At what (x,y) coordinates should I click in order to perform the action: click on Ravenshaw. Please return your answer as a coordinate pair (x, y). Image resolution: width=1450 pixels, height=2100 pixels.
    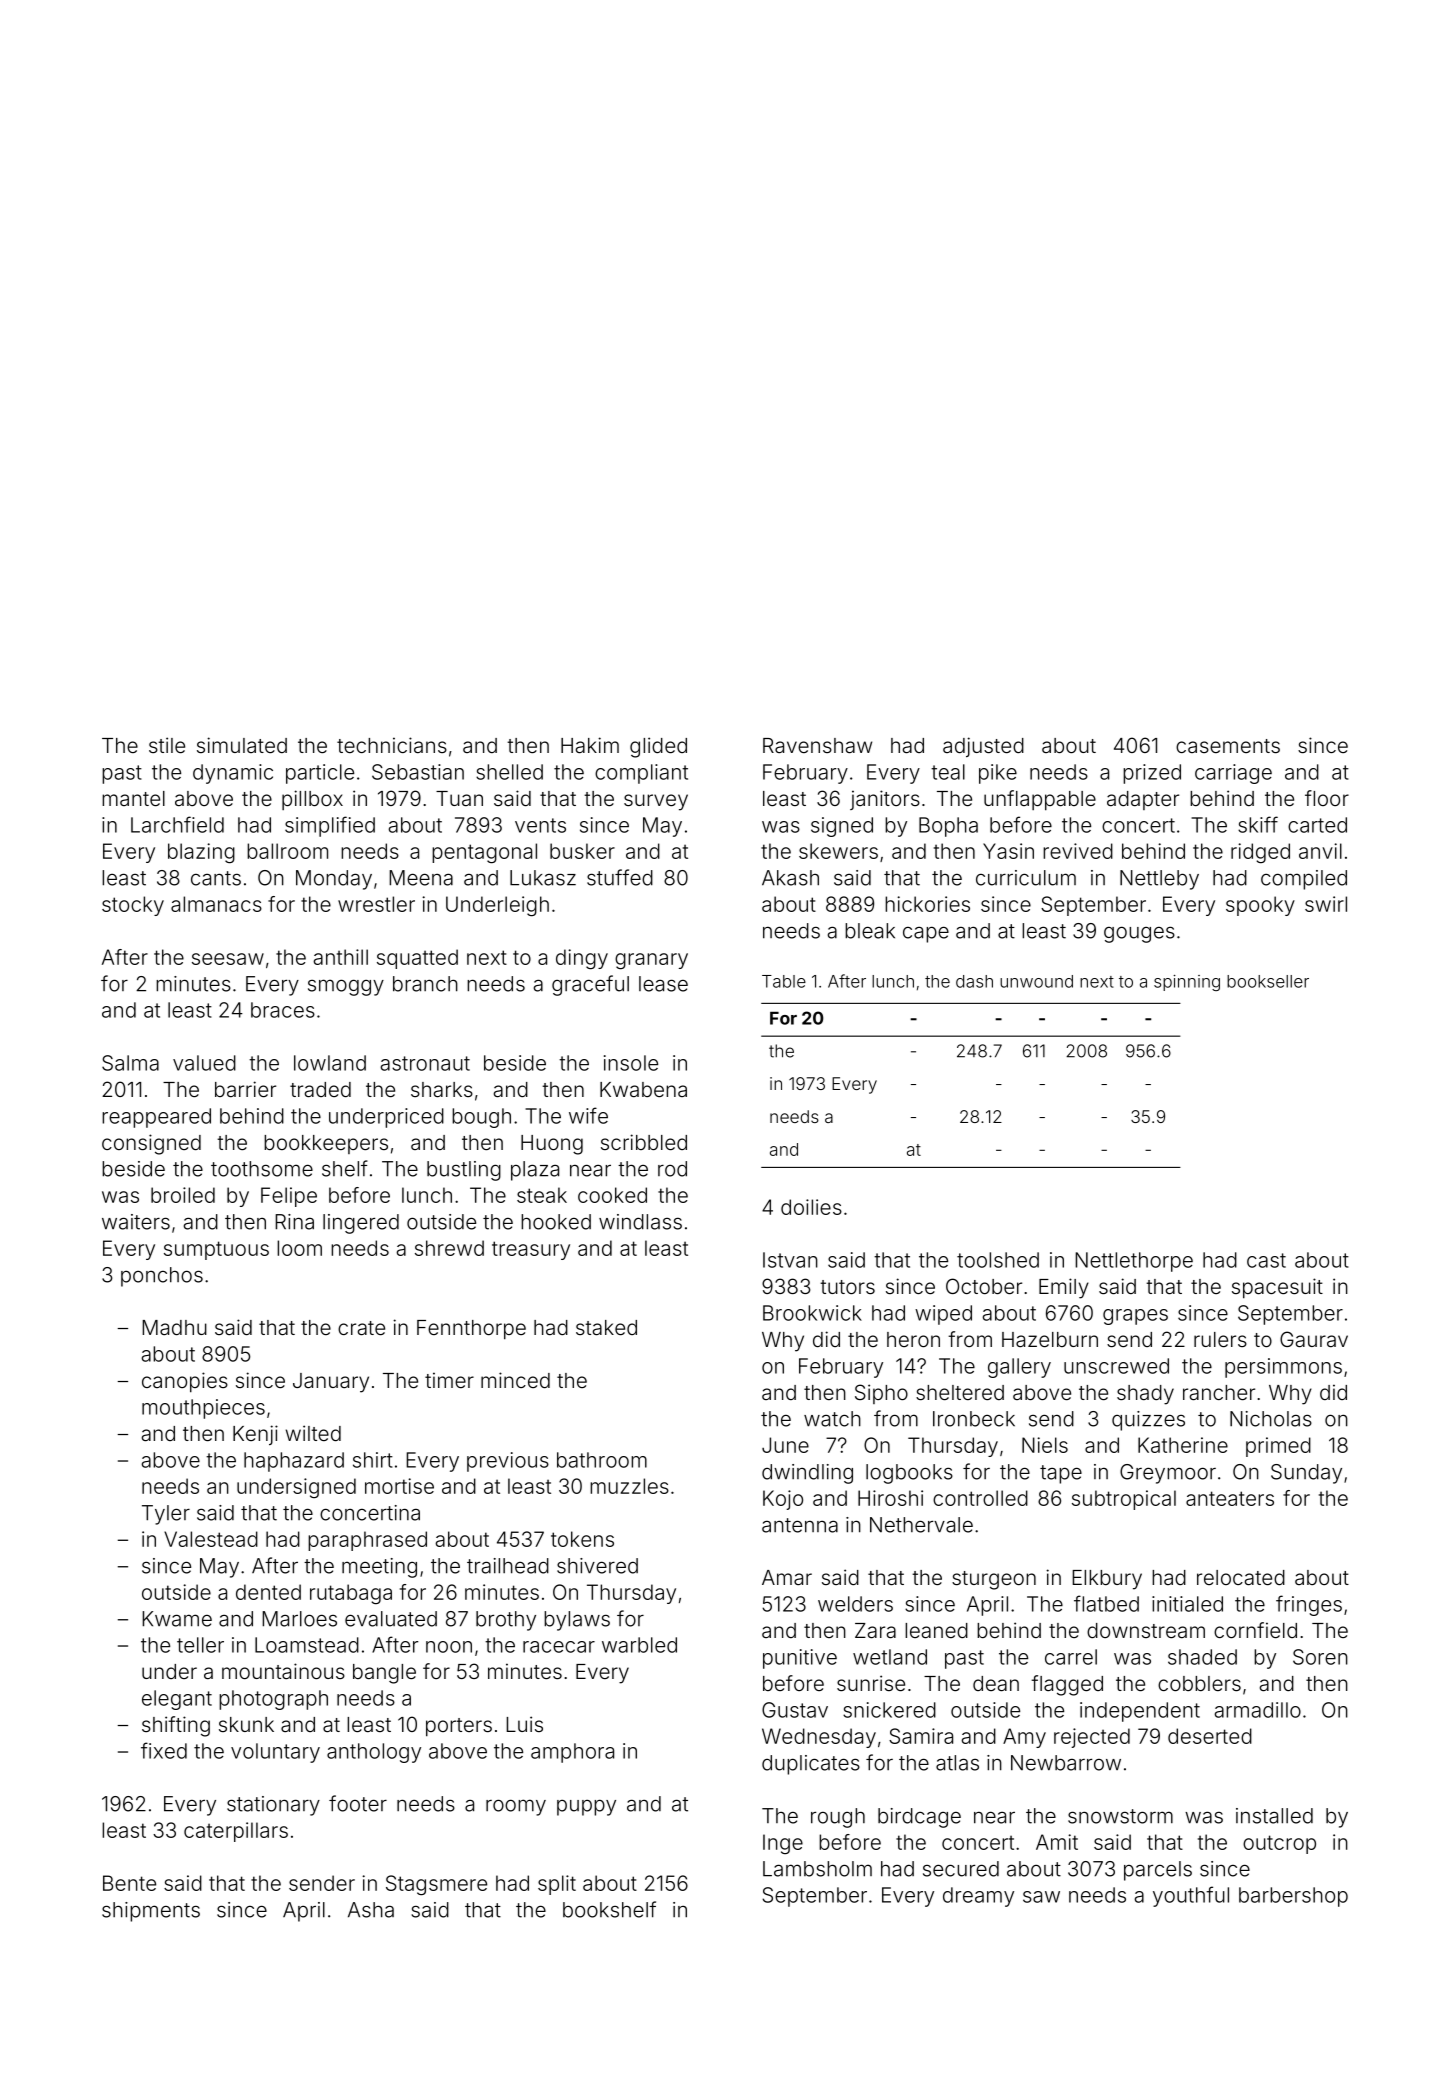
    Looking at the image, I should click on (817, 745).
